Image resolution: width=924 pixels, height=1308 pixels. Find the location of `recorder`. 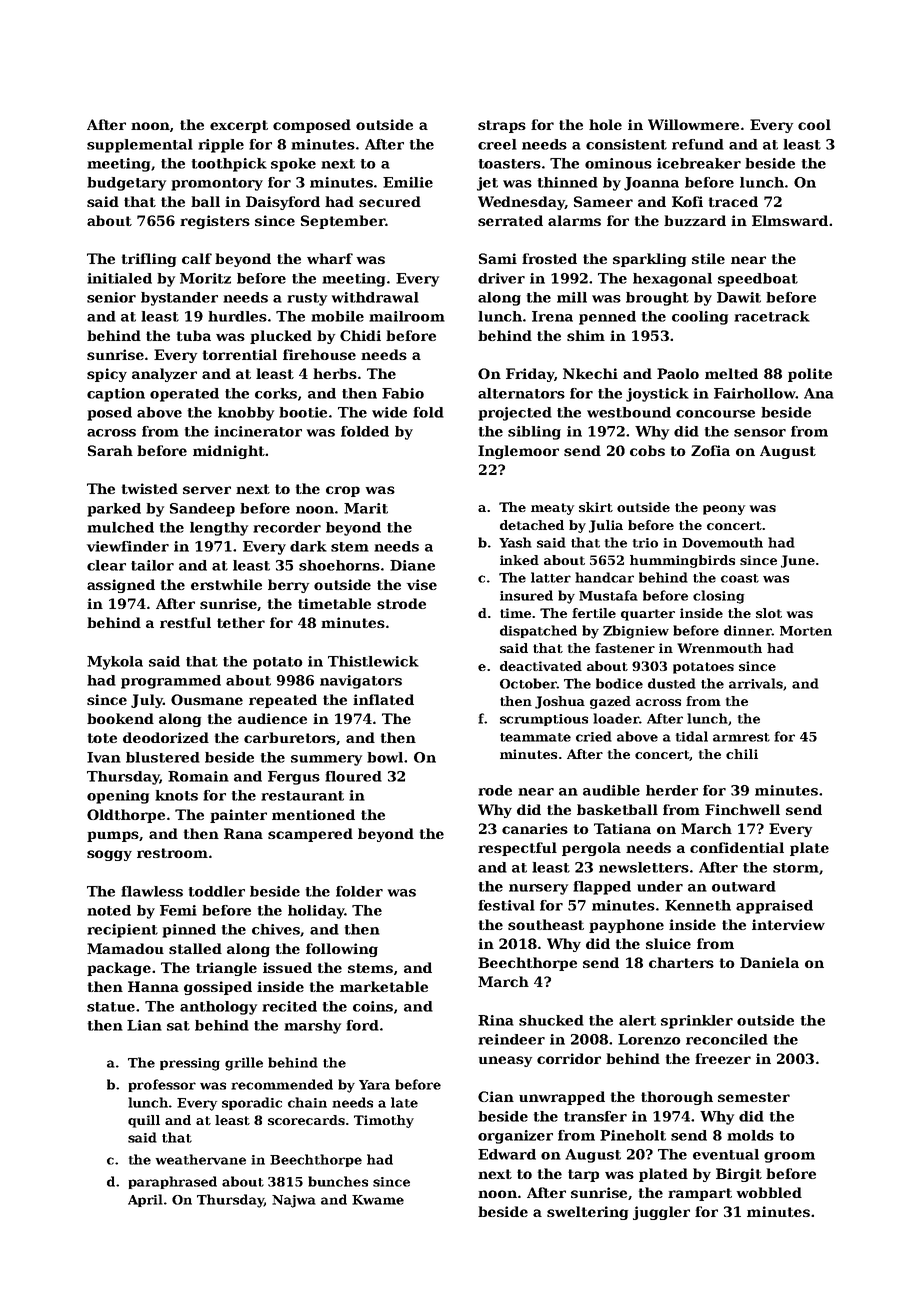

recorder is located at coordinates (287, 527).
